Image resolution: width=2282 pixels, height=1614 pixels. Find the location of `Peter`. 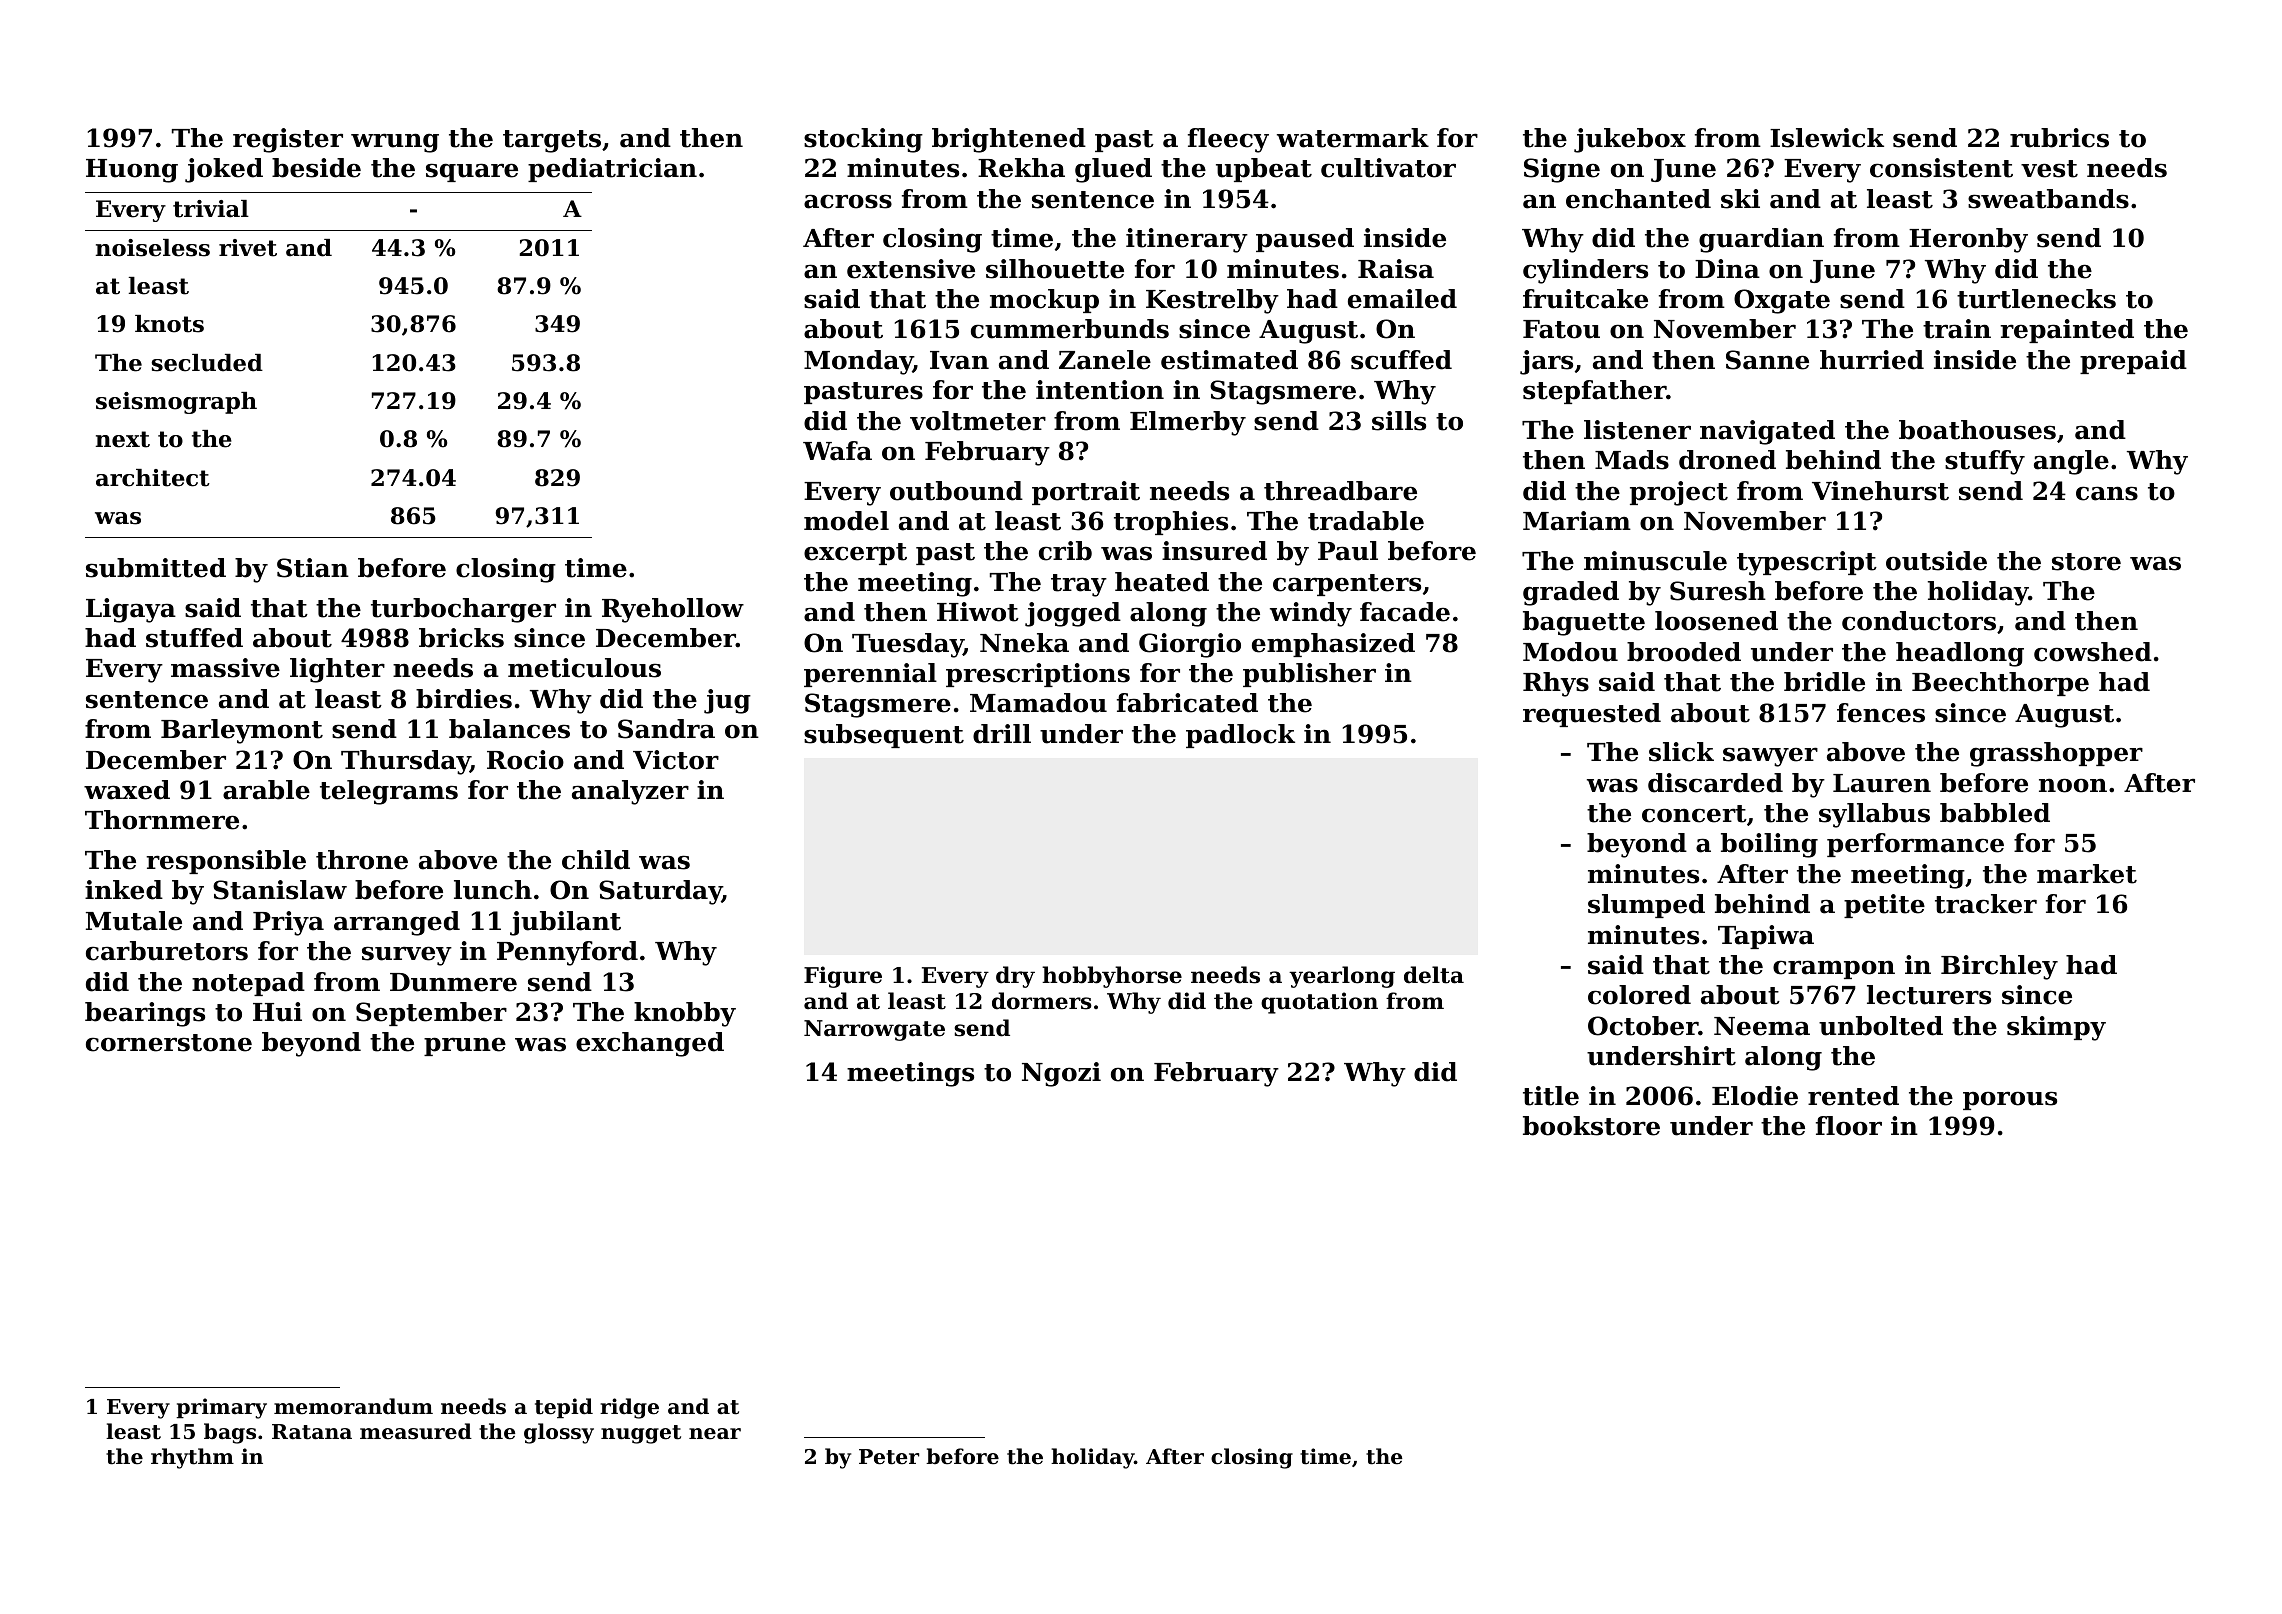

Peter is located at coordinates (889, 1457).
